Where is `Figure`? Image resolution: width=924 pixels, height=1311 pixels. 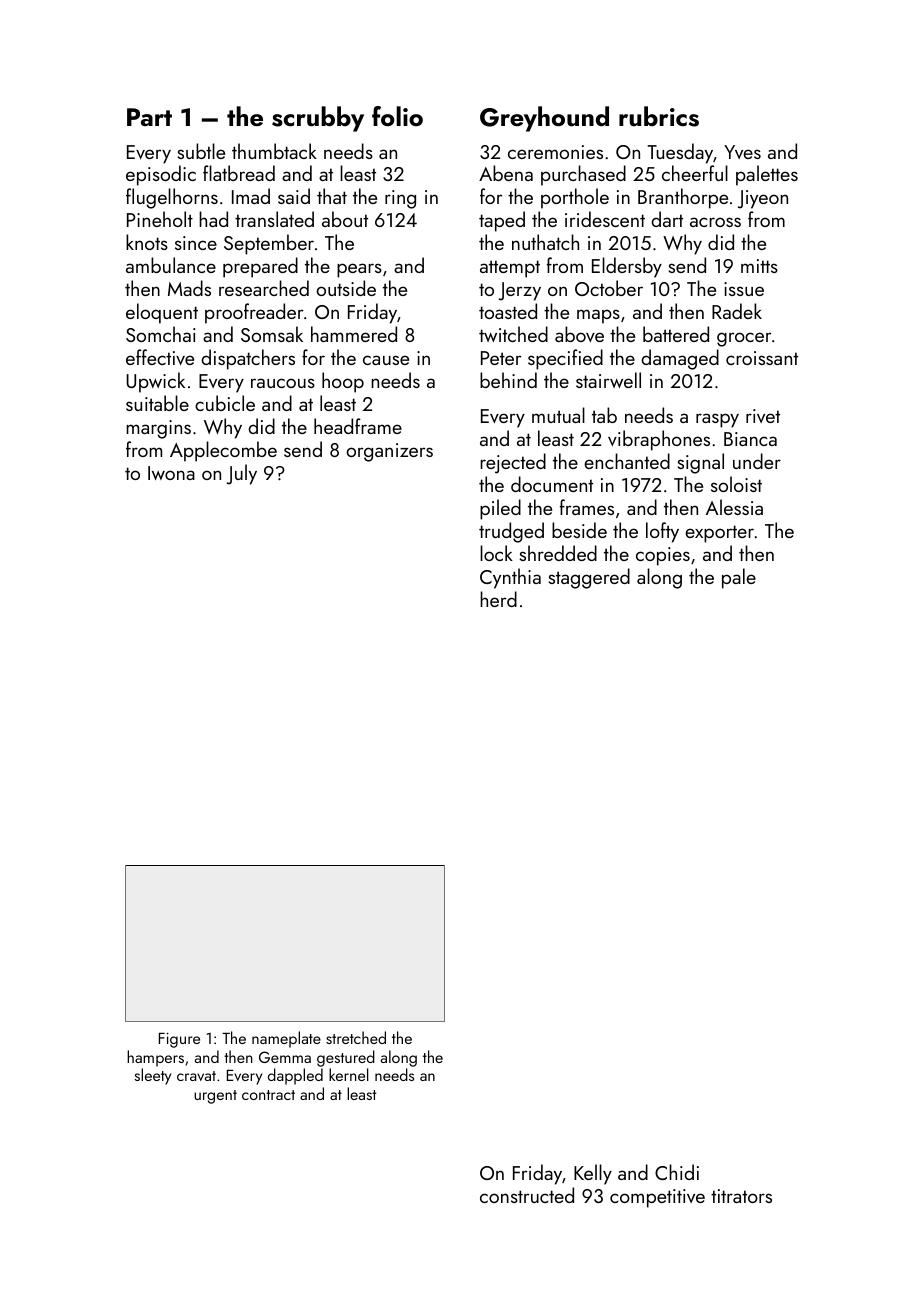 Figure is located at coordinates (179, 1040).
